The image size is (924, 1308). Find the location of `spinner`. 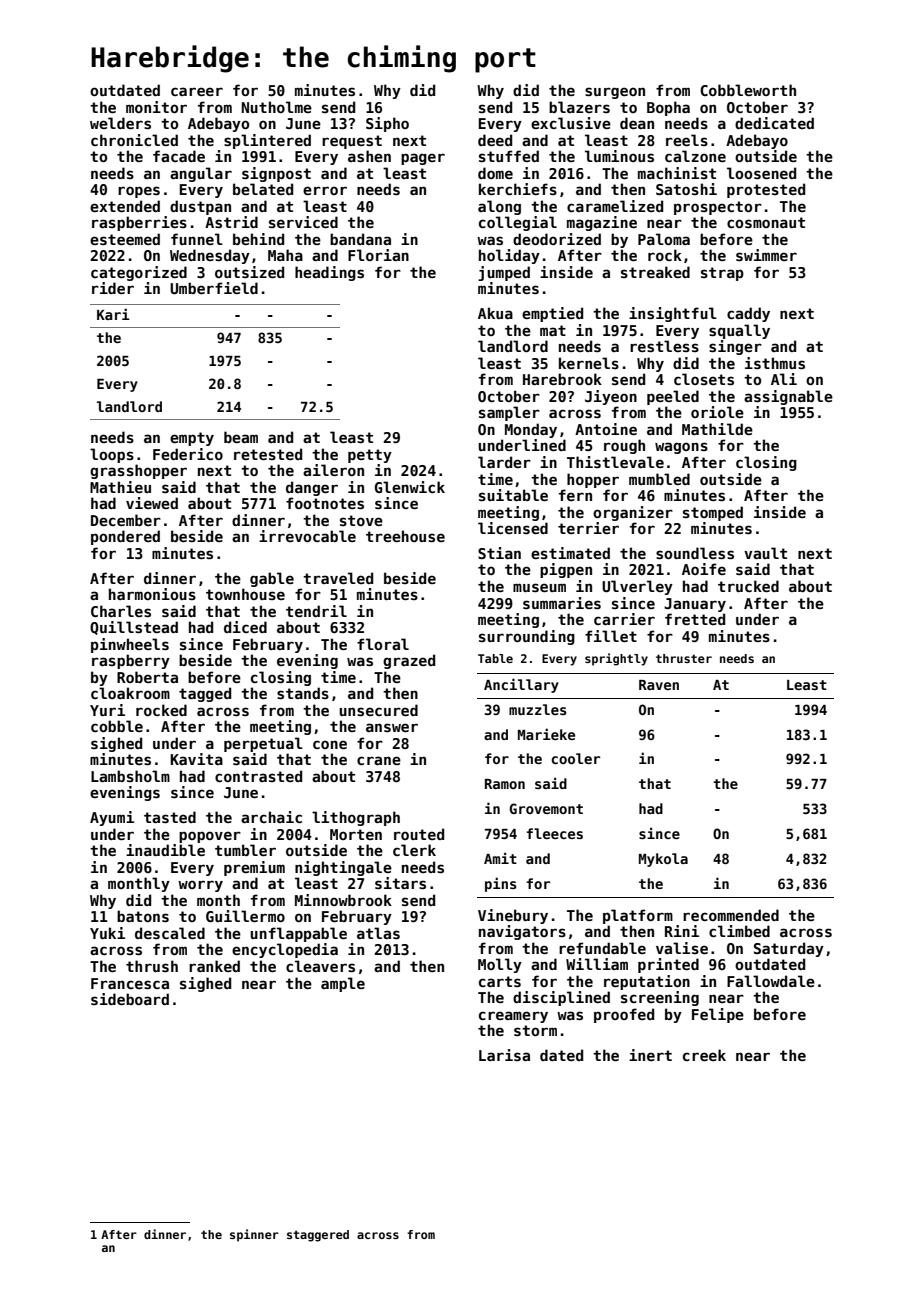

spinner is located at coordinates (254, 1235).
